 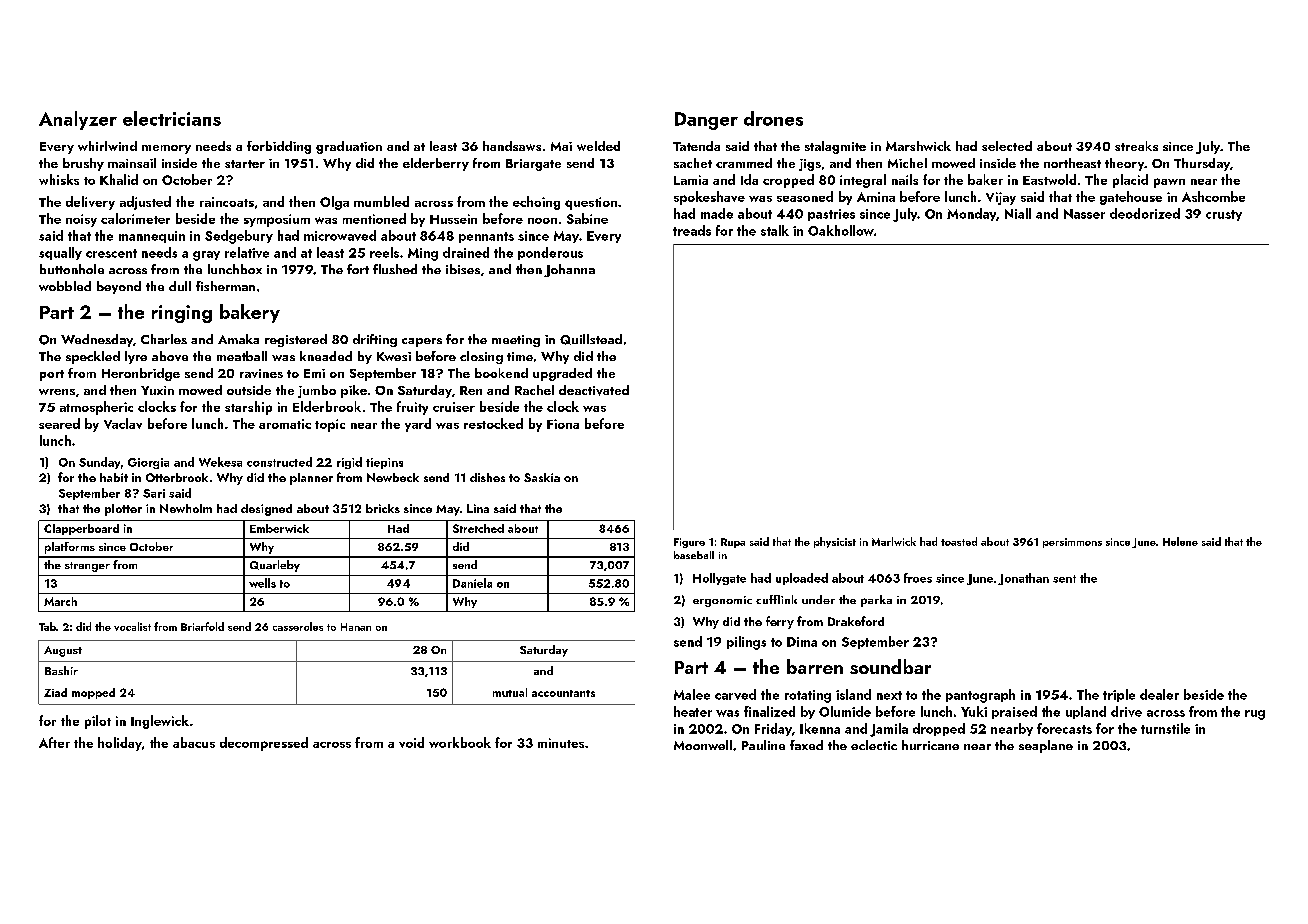 I want to click on Helene, so click(x=1180, y=541).
